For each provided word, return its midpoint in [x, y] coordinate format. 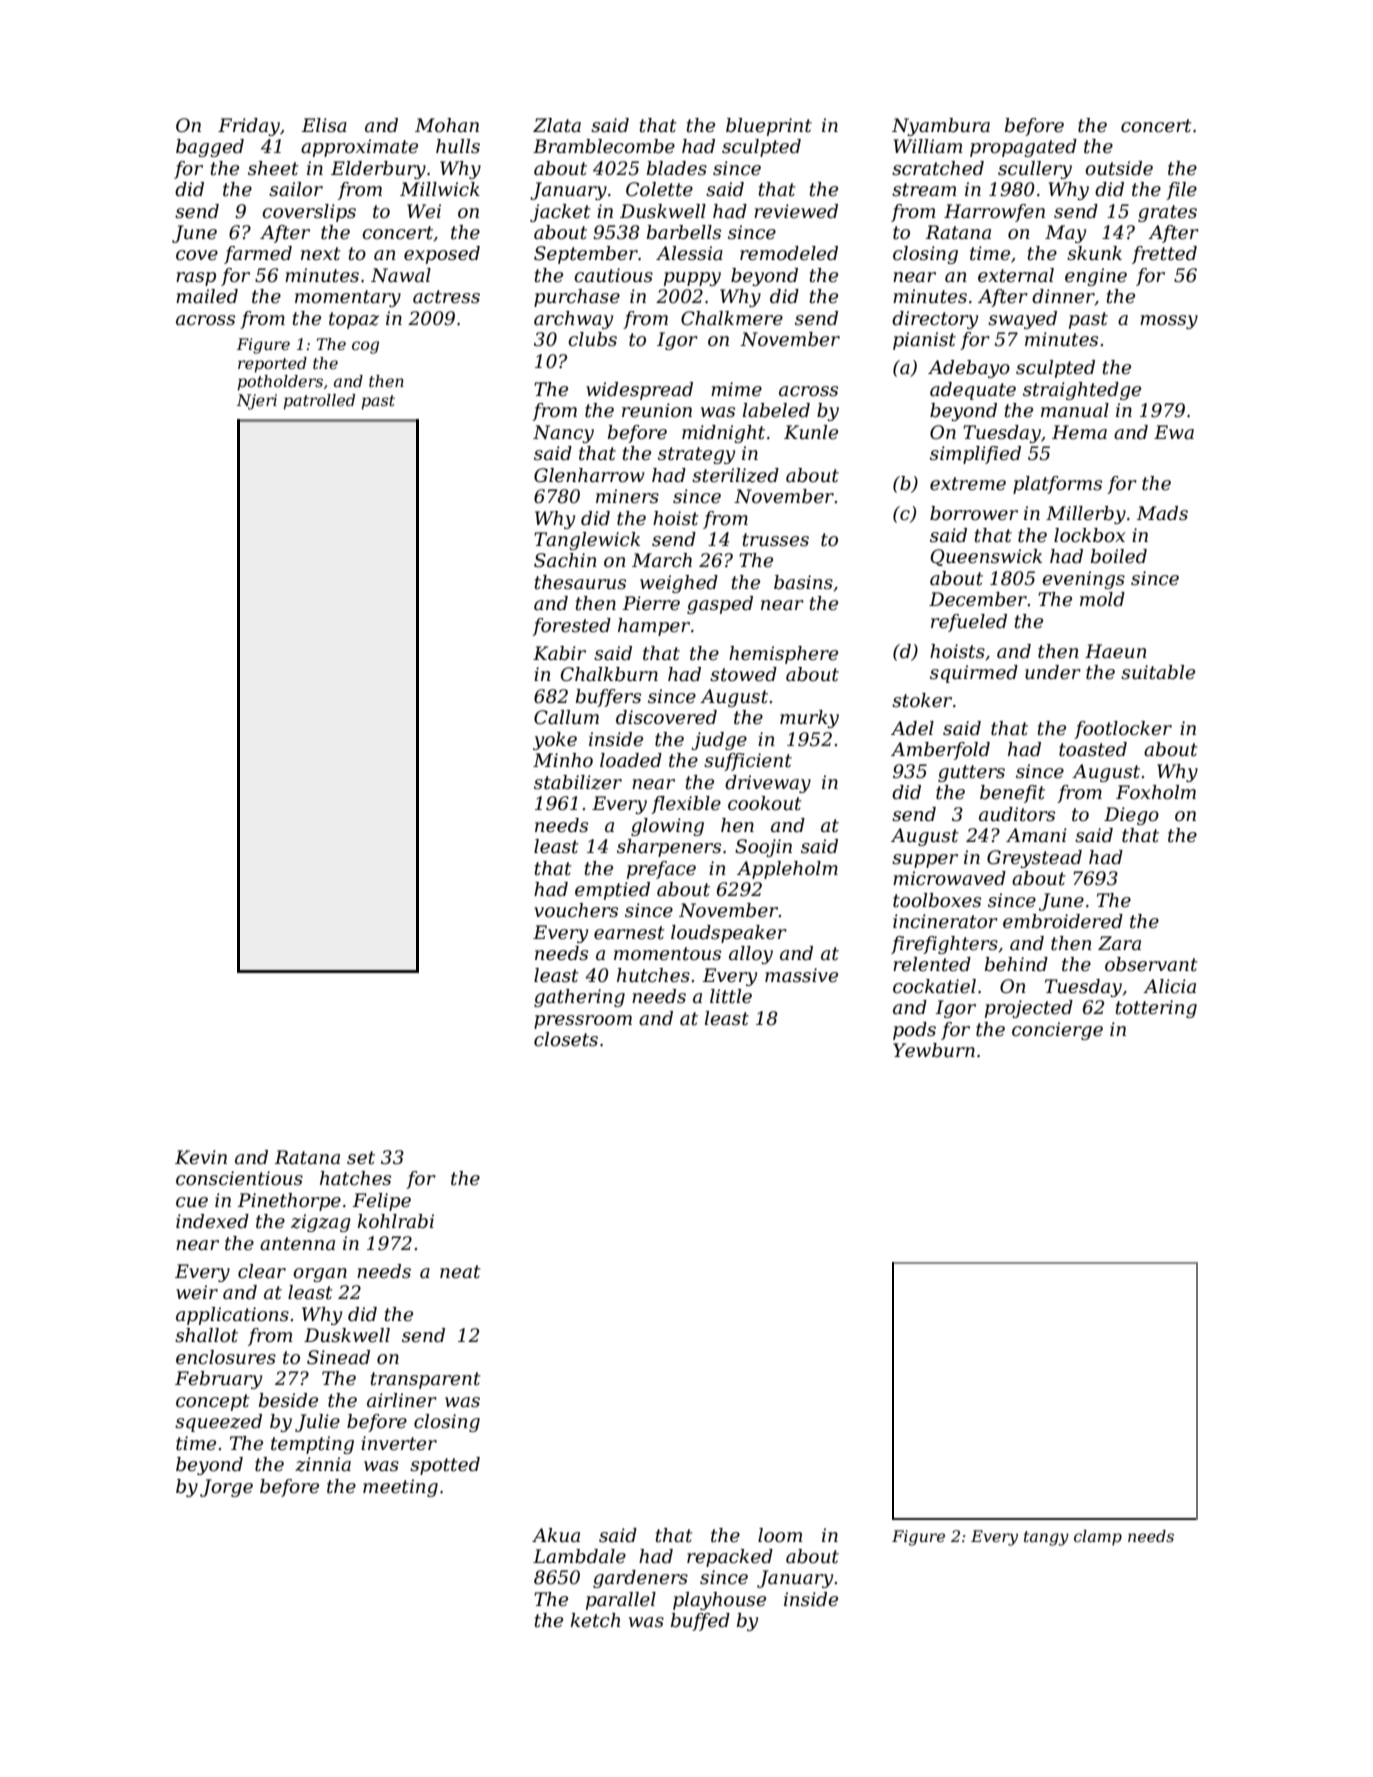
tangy [1046, 1538]
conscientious [239, 1178]
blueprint [769, 127]
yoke [555, 741]
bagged [210, 148]
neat [460, 1272]
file [1181, 191]
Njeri [256, 402]
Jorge [226, 1488]
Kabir [559, 653]
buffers [608, 698]
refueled [969, 623]
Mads [1162, 513]
